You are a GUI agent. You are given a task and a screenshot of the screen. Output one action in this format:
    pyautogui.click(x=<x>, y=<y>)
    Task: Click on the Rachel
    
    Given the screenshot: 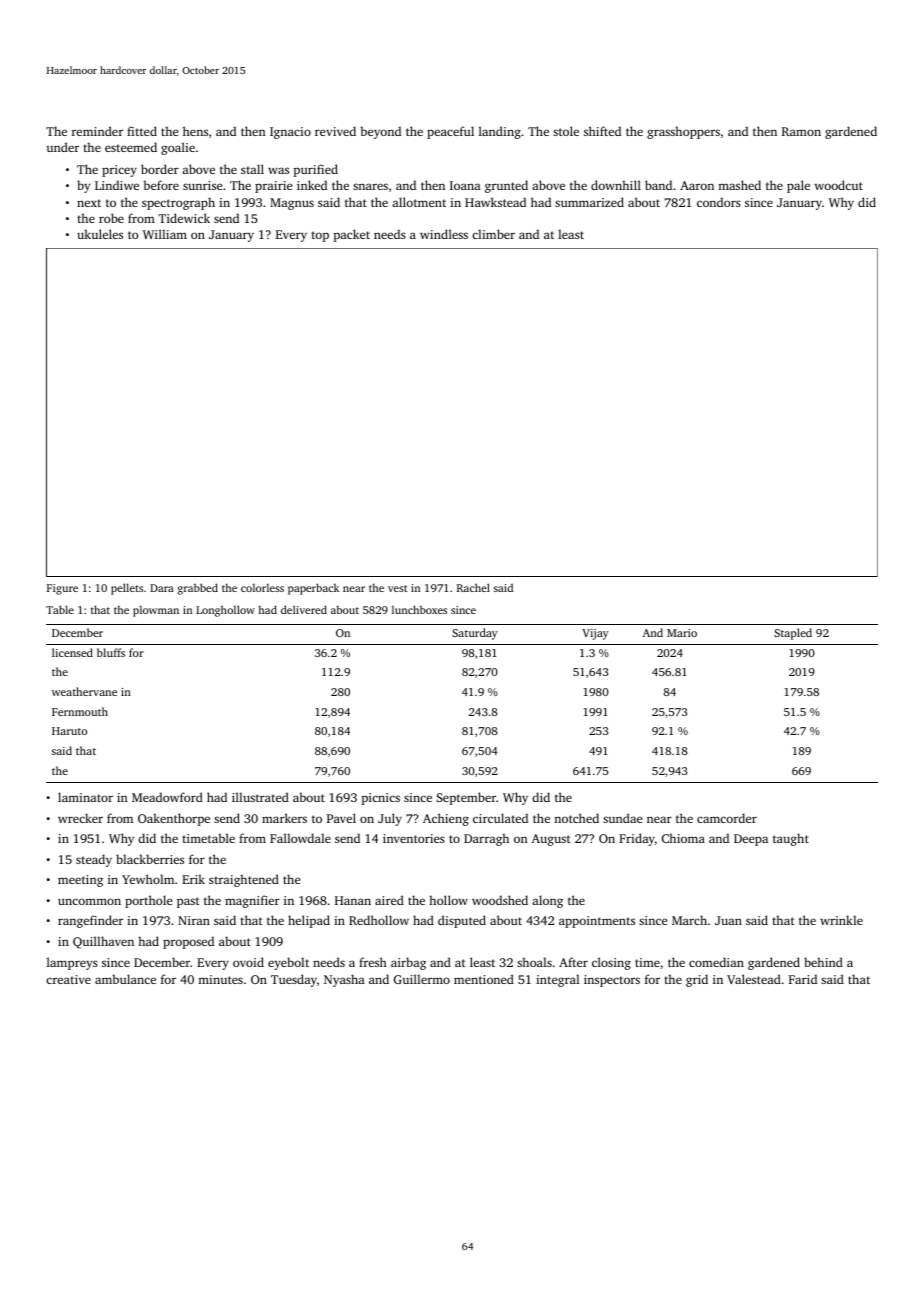 What is the action you would take?
    pyautogui.click(x=473, y=587)
